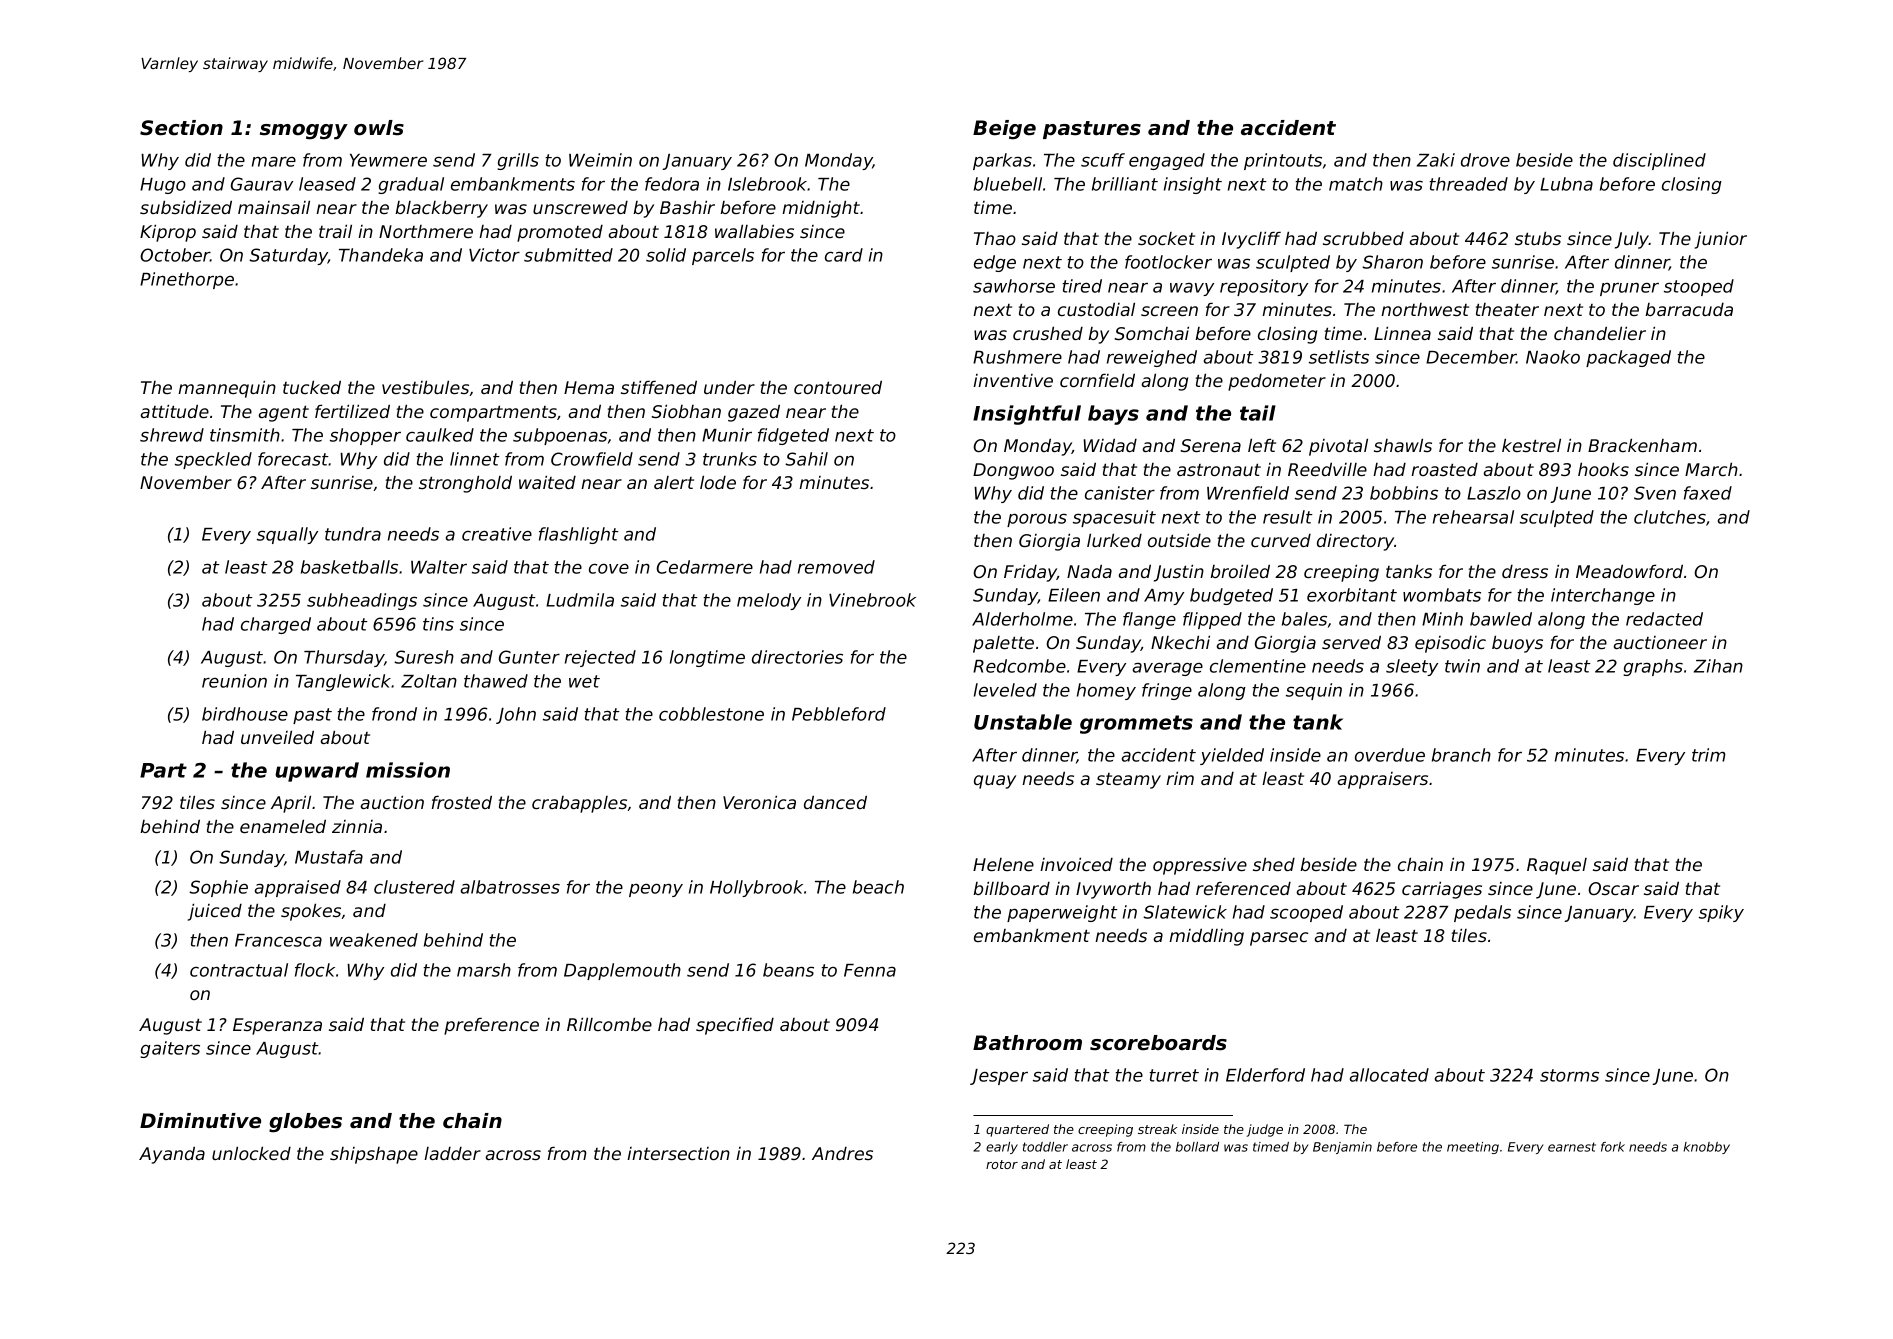  I want to click on Widad, so click(1110, 445).
